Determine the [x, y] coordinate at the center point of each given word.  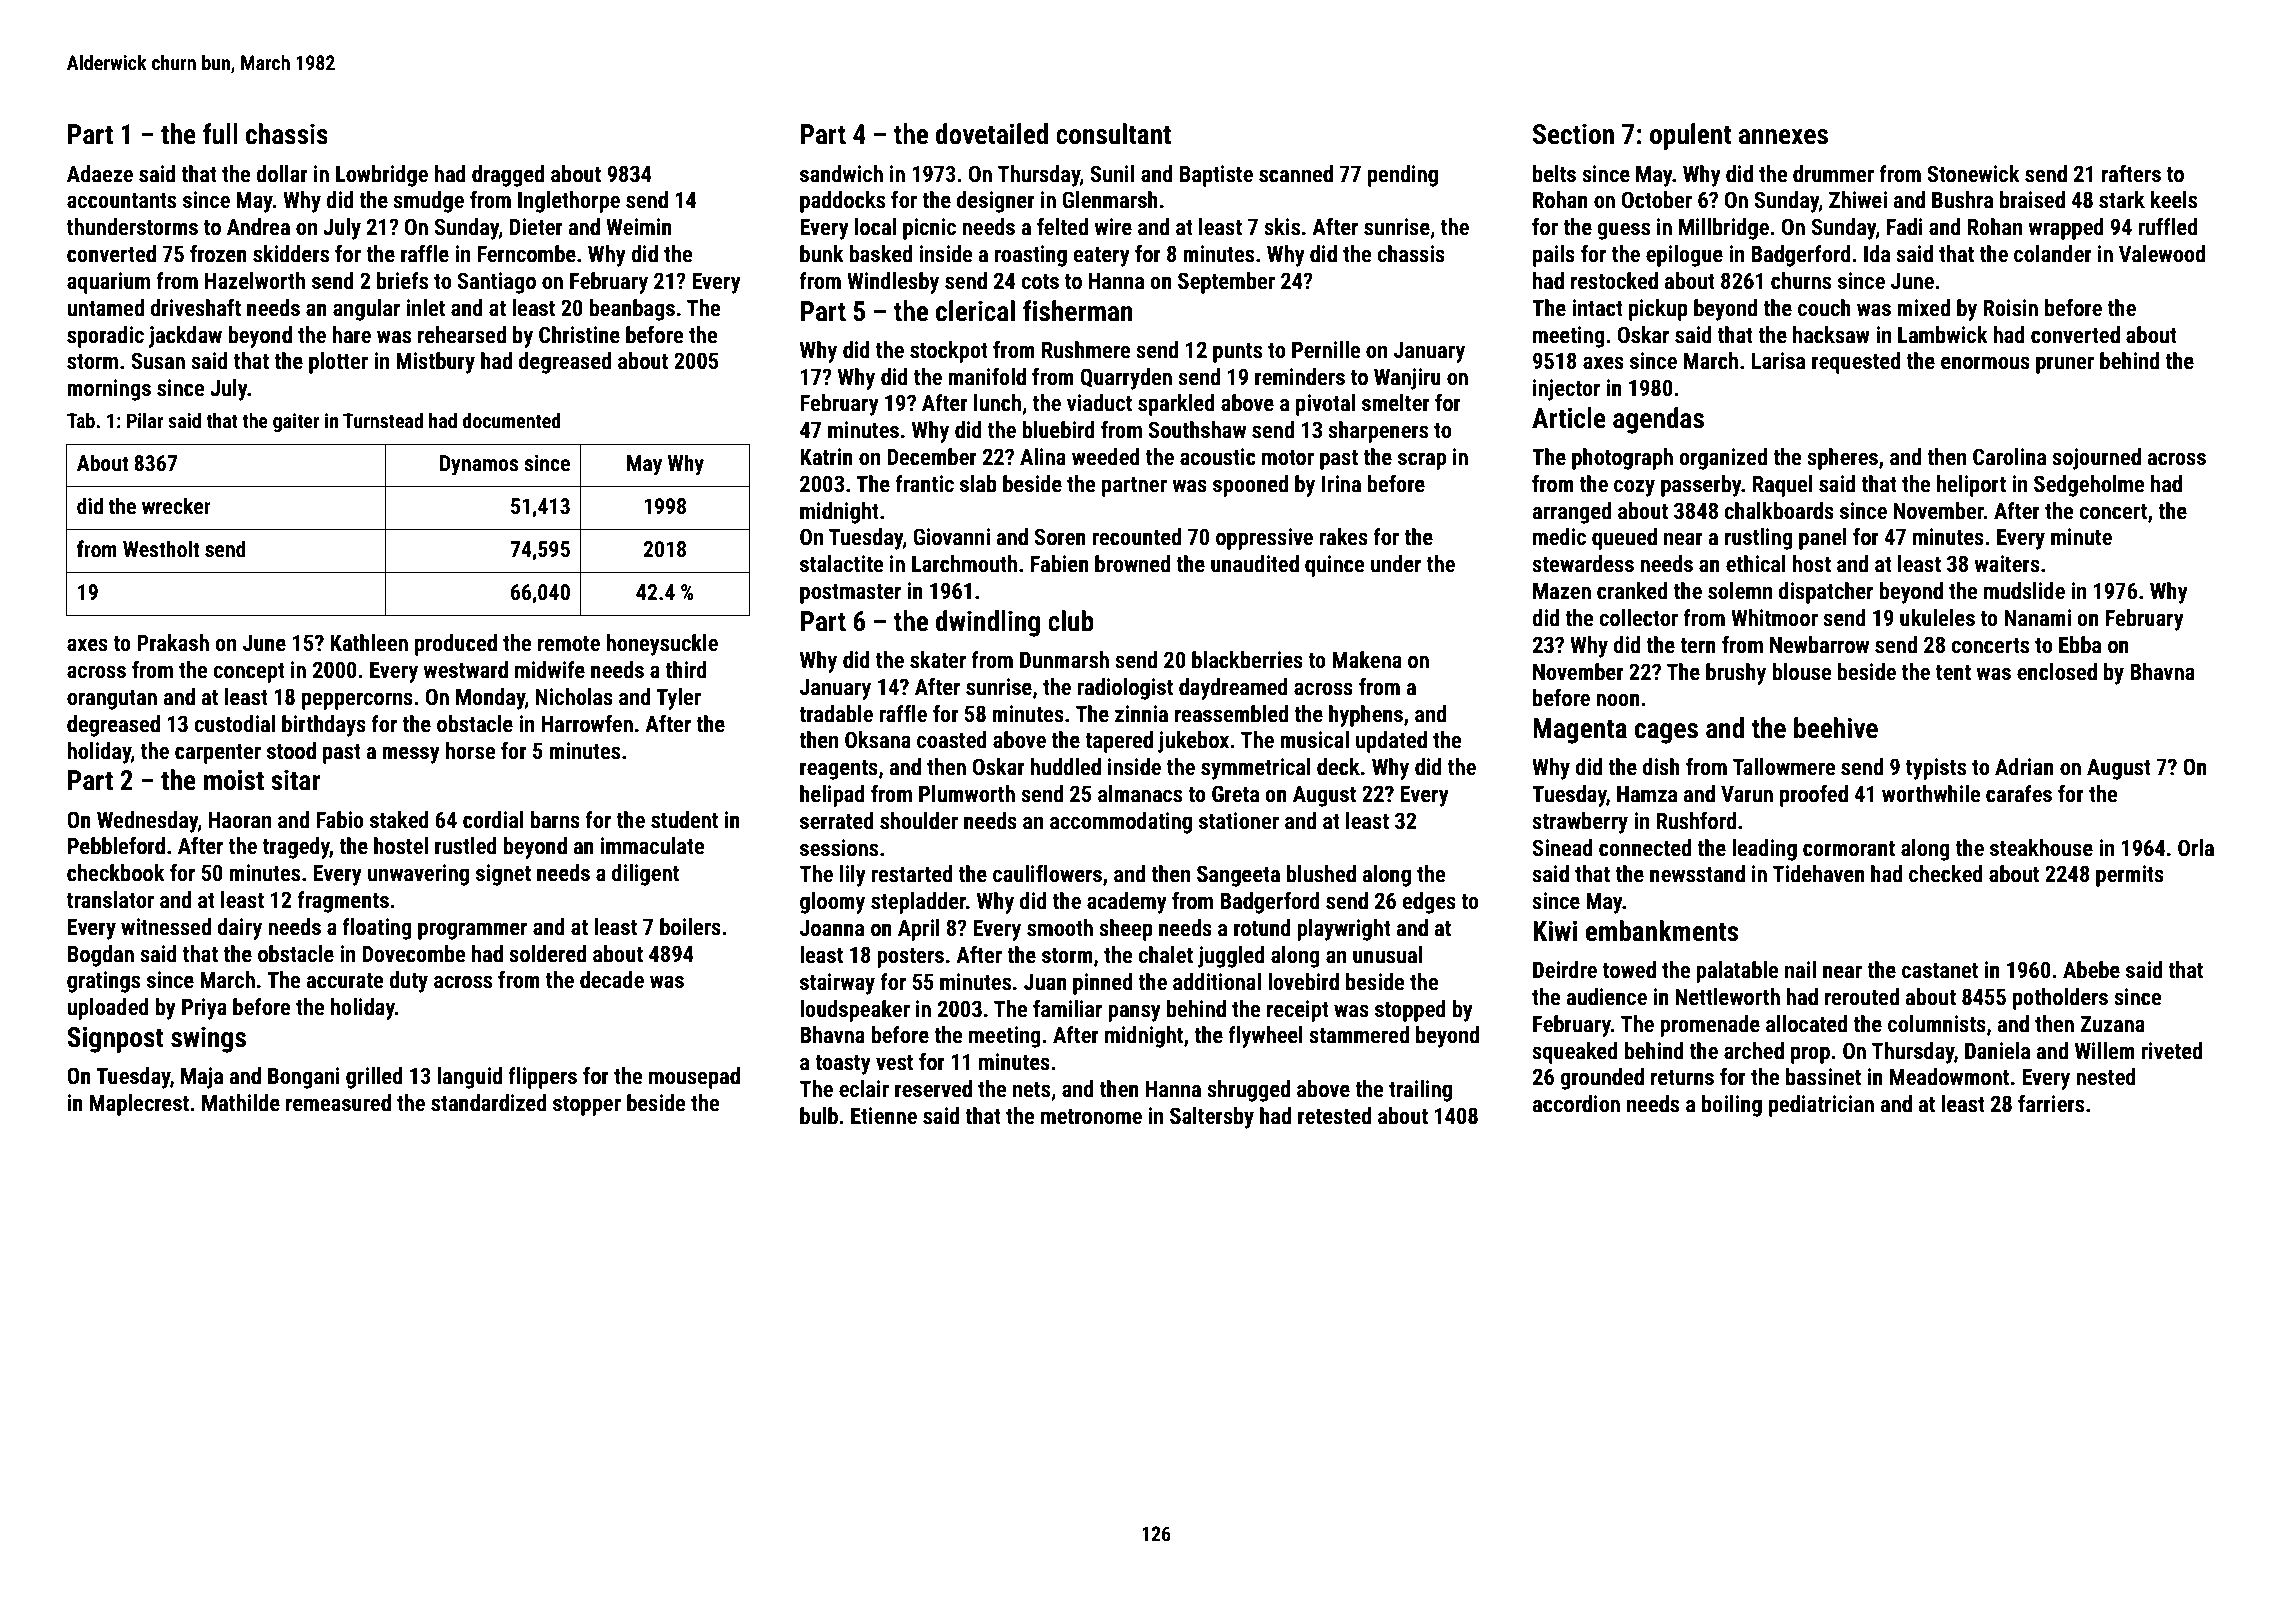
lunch [997, 402]
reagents [839, 770]
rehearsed [462, 335]
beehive [1836, 728]
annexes [1783, 137]
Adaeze [100, 174]
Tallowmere [1784, 767]
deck [1338, 767]
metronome [1091, 1117]
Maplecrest [139, 1105]
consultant [1113, 134]
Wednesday [147, 822]
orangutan [112, 700]
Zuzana [2112, 1023]
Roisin [2010, 308]
